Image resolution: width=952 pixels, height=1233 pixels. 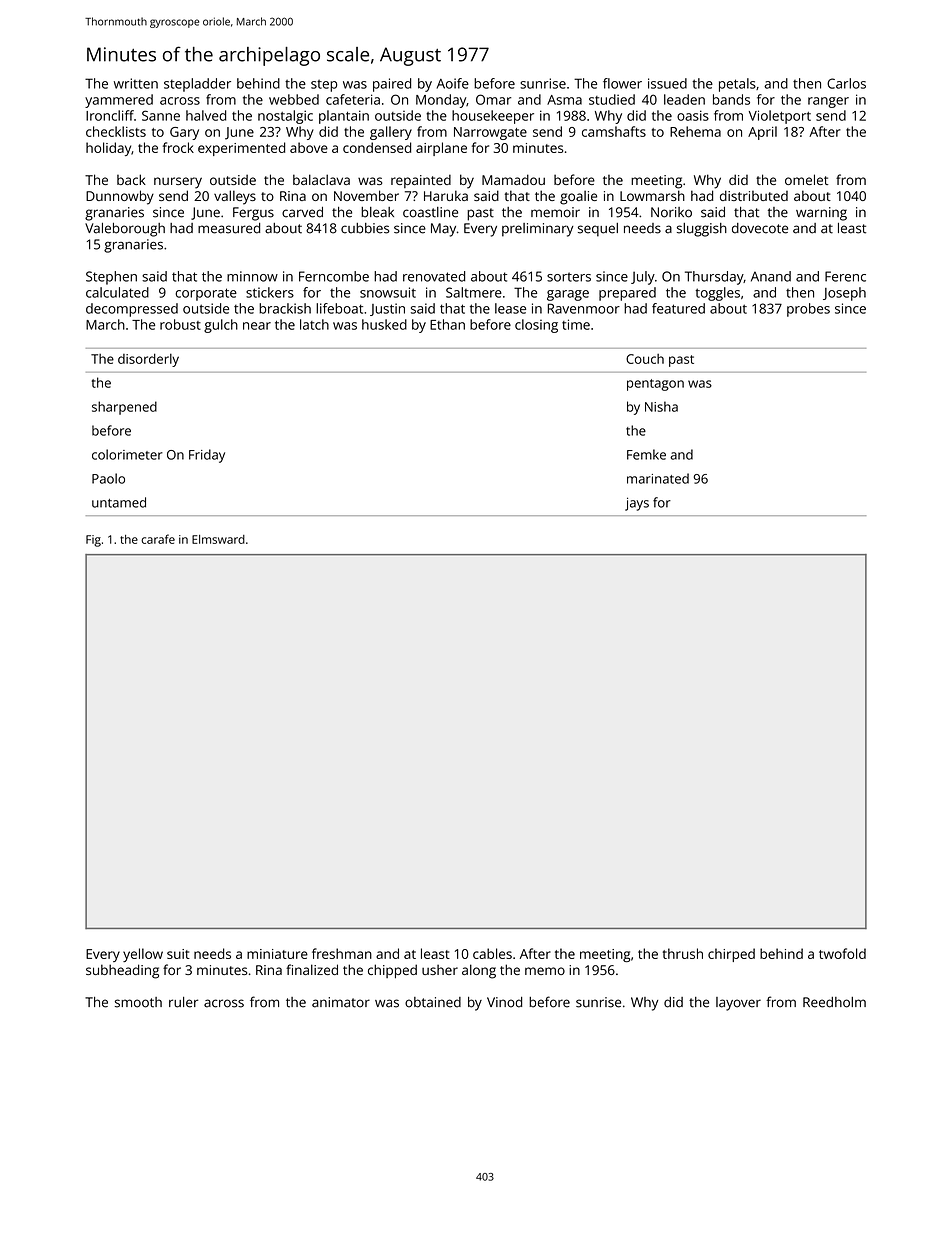 I want to click on pentagon, so click(x=655, y=385).
